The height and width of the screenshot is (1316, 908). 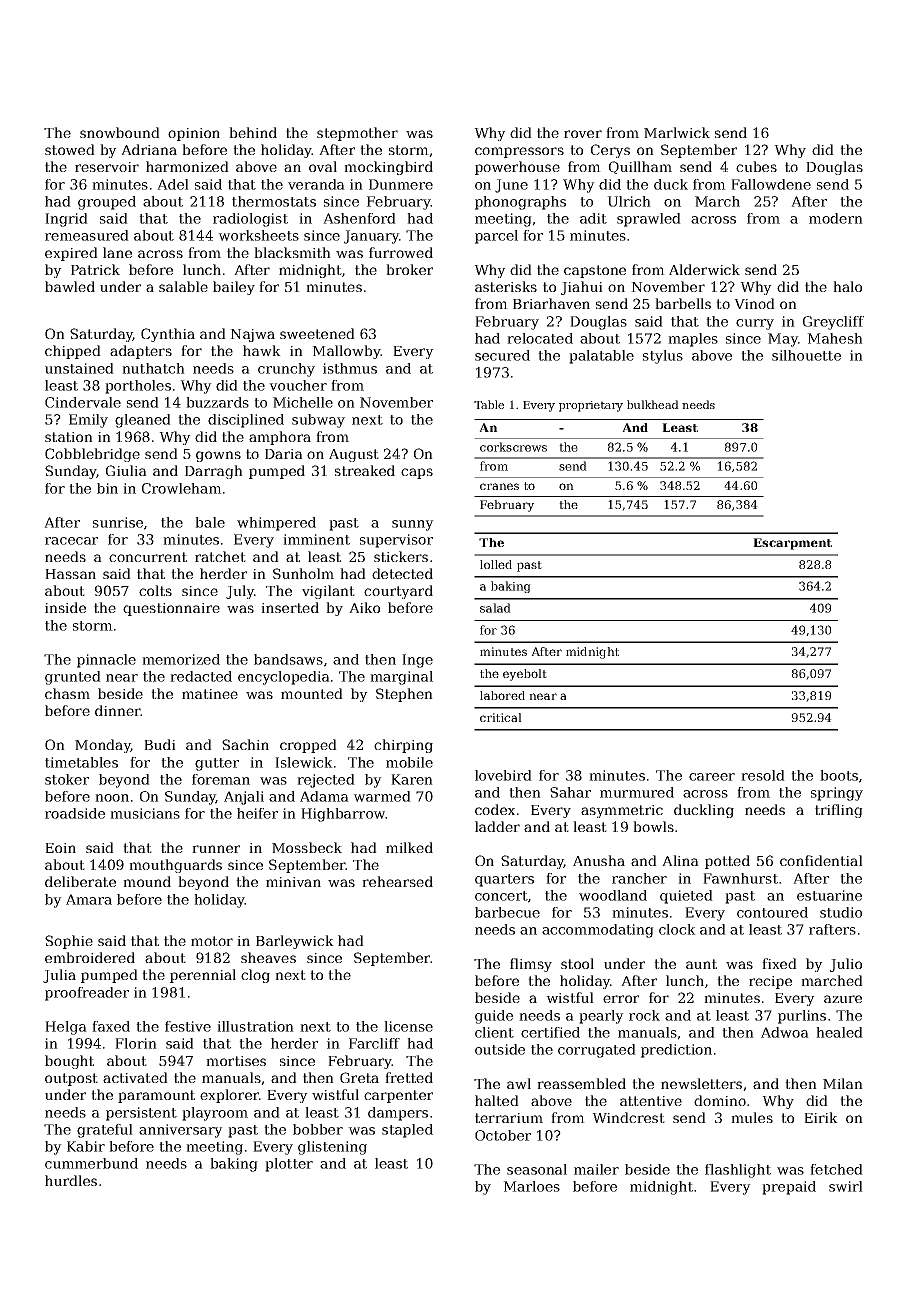 What do you see at coordinates (138, 387) in the screenshot?
I see `portholes` at bounding box center [138, 387].
